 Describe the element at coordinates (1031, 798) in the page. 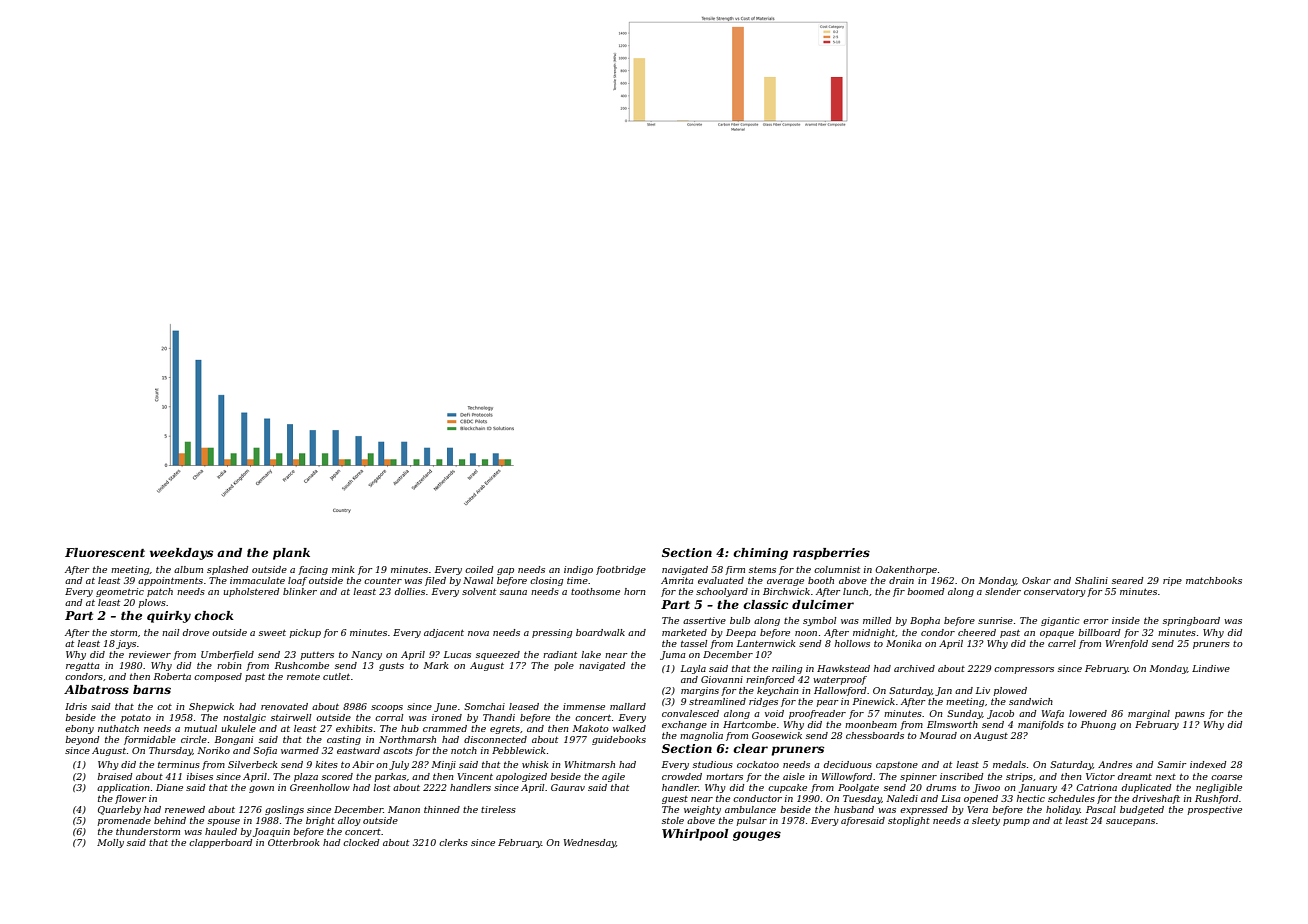

I see `hectic` at that location.
